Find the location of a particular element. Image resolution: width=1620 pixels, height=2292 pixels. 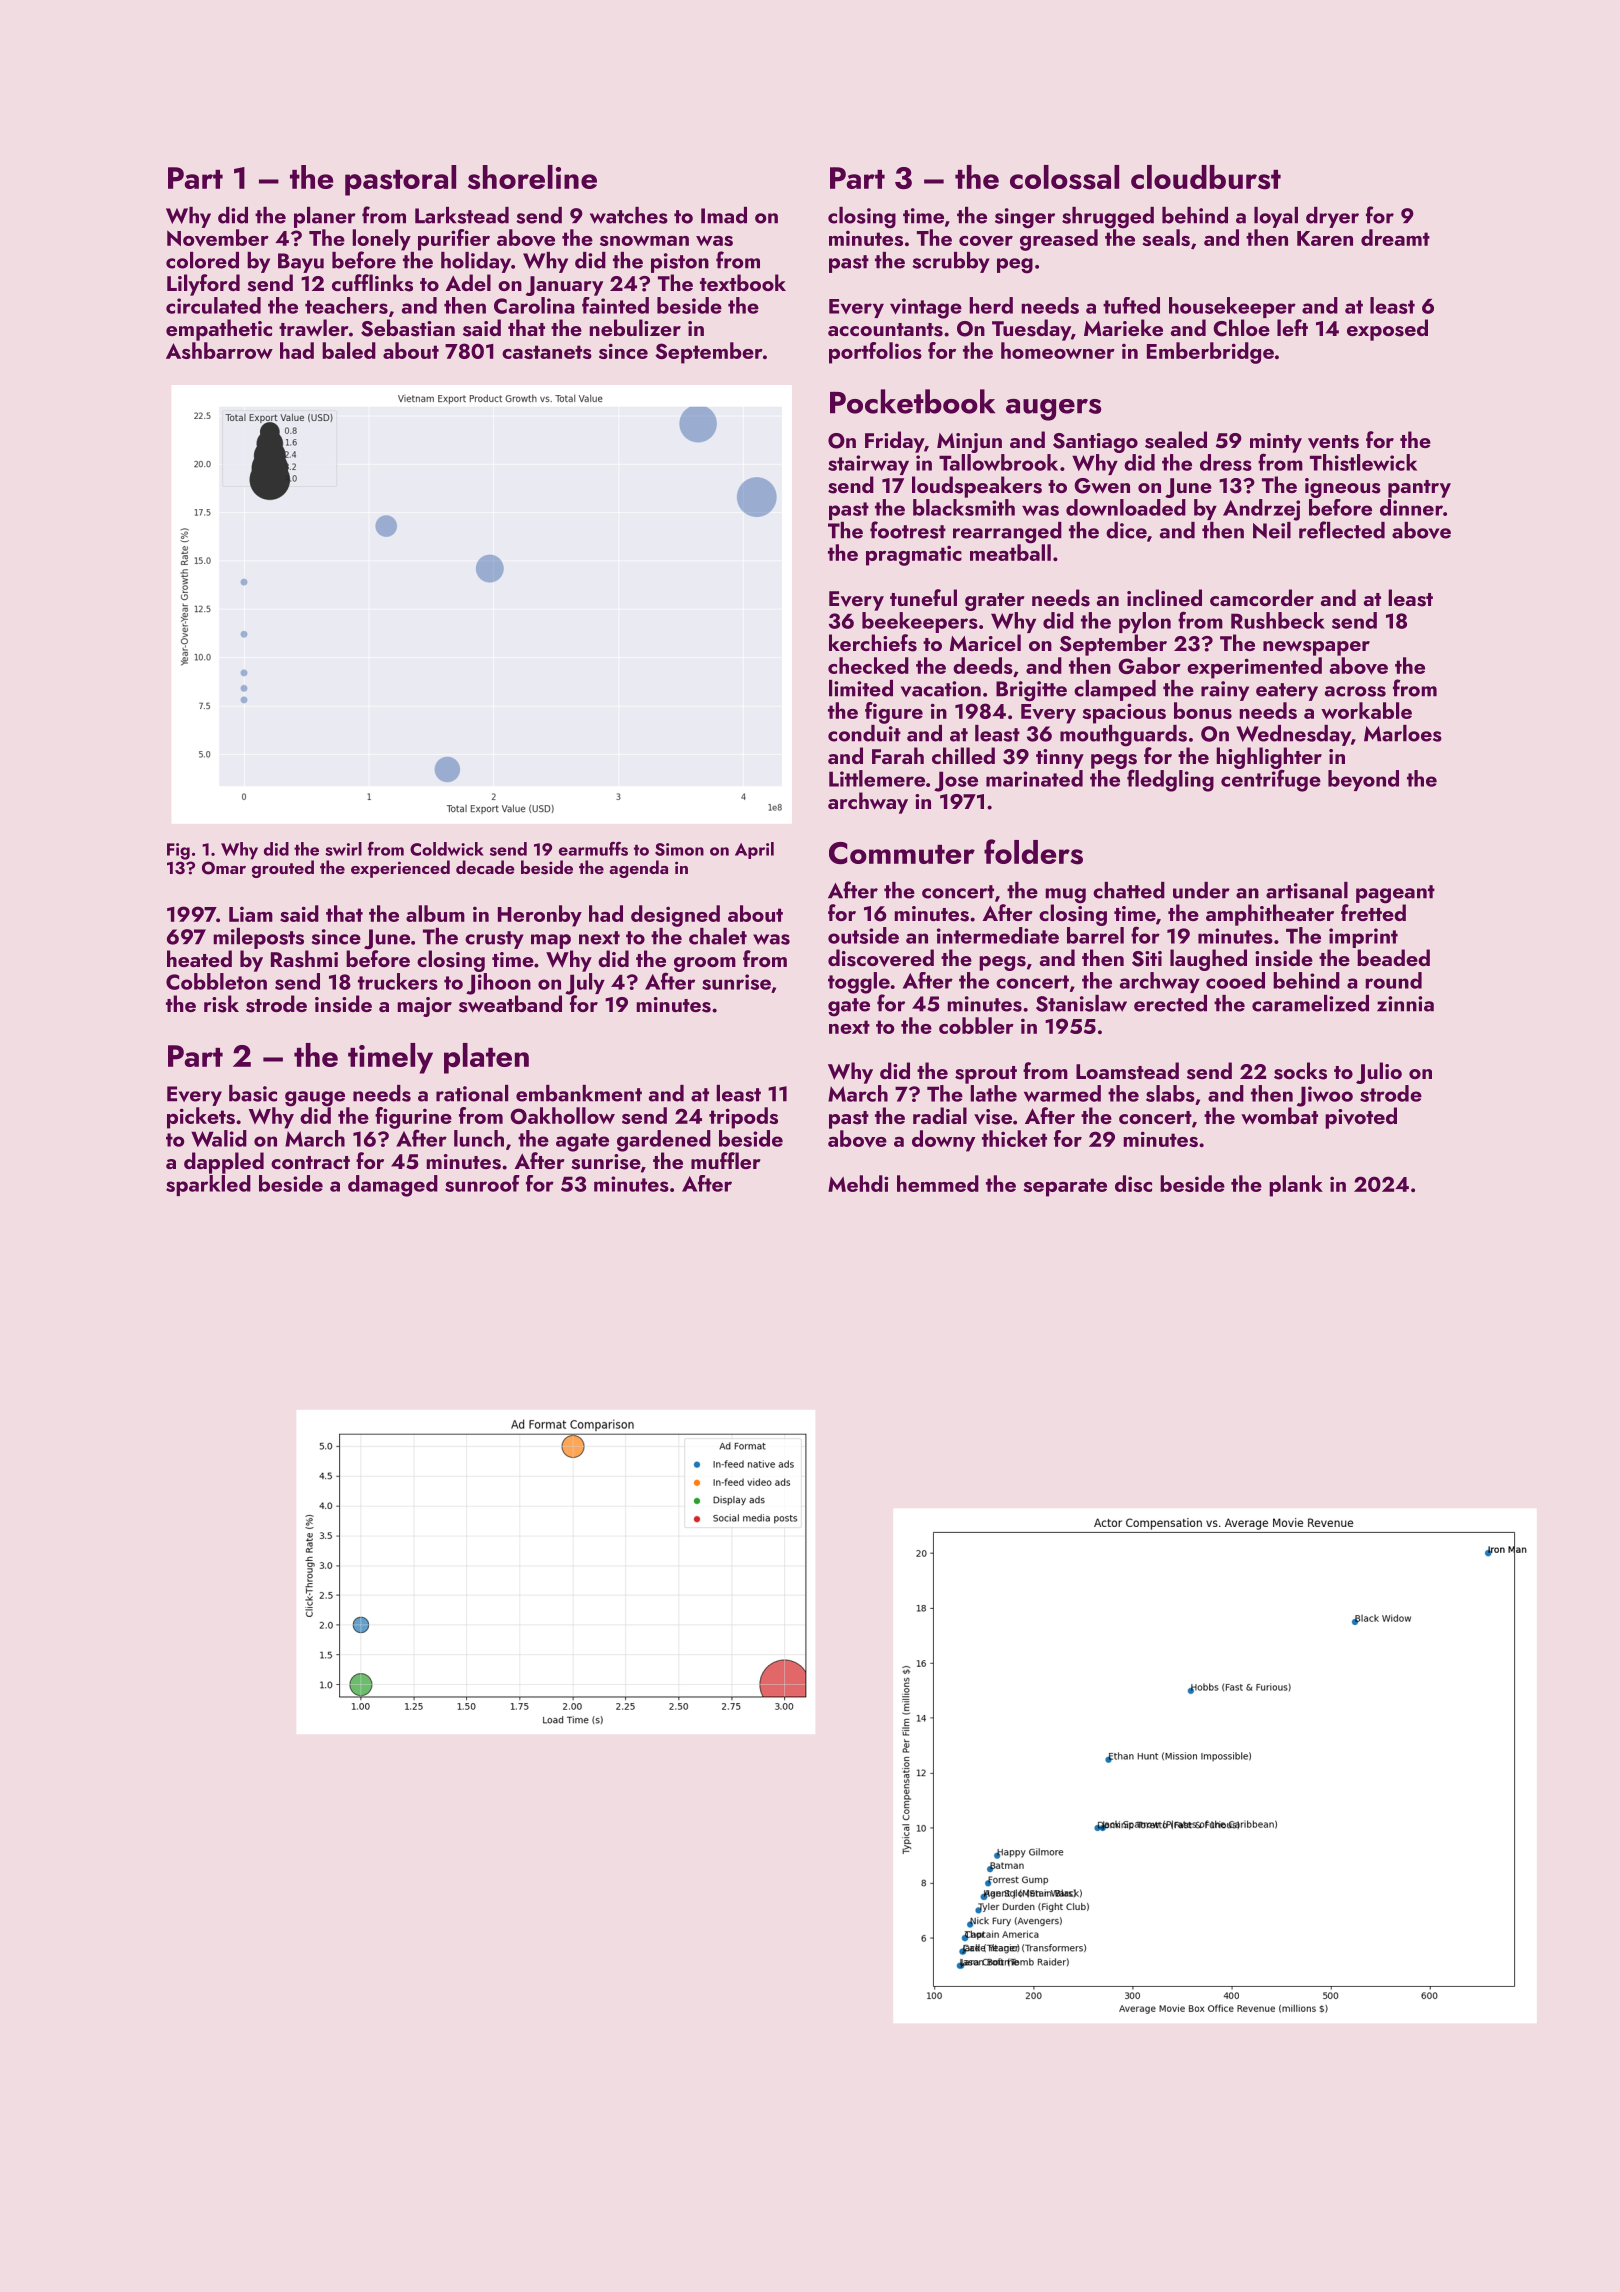

singer is located at coordinates (1025, 218).
